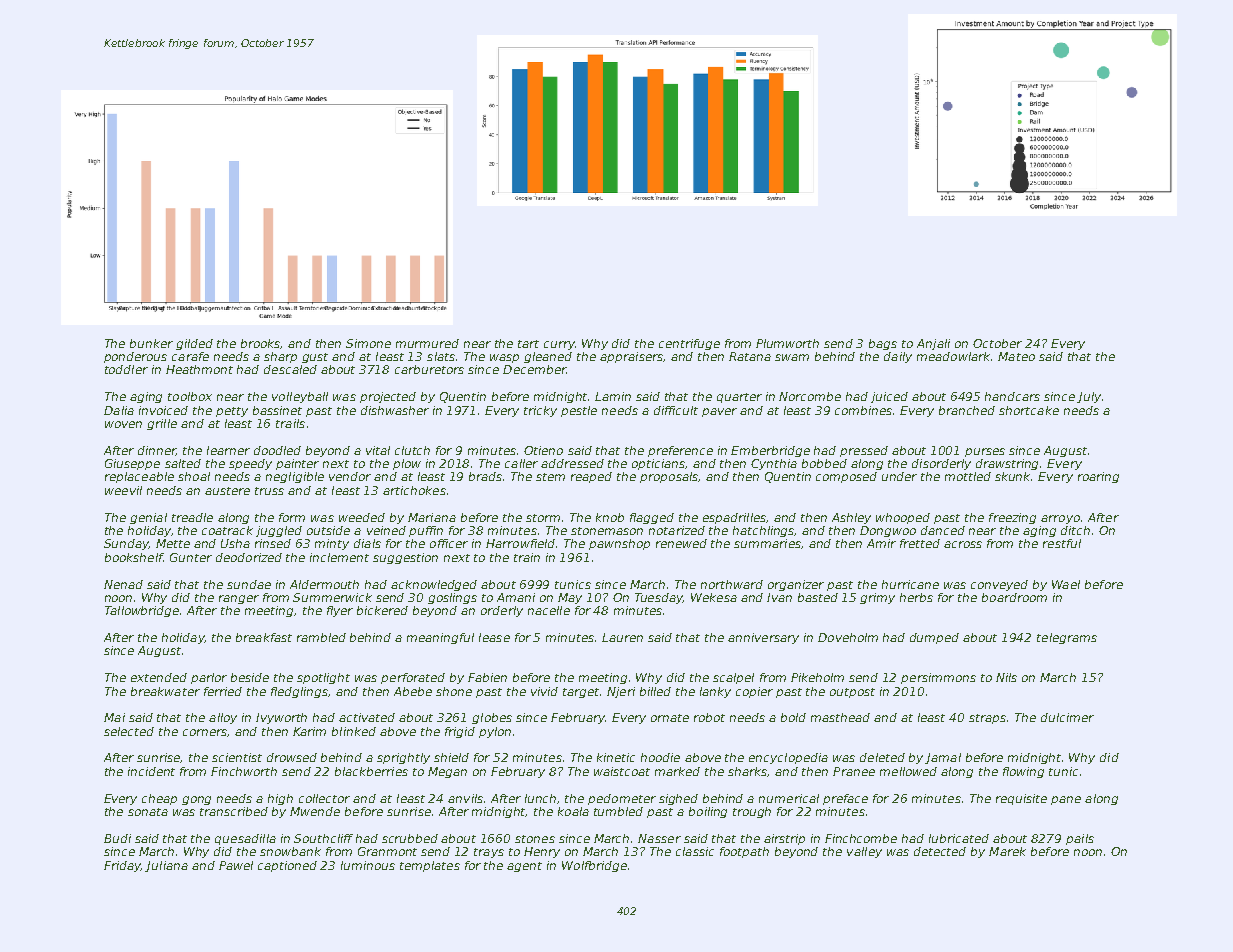 The image size is (1233, 952). What do you see at coordinates (199, 369) in the screenshot?
I see `Heathmont` at bounding box center [199, 369].
